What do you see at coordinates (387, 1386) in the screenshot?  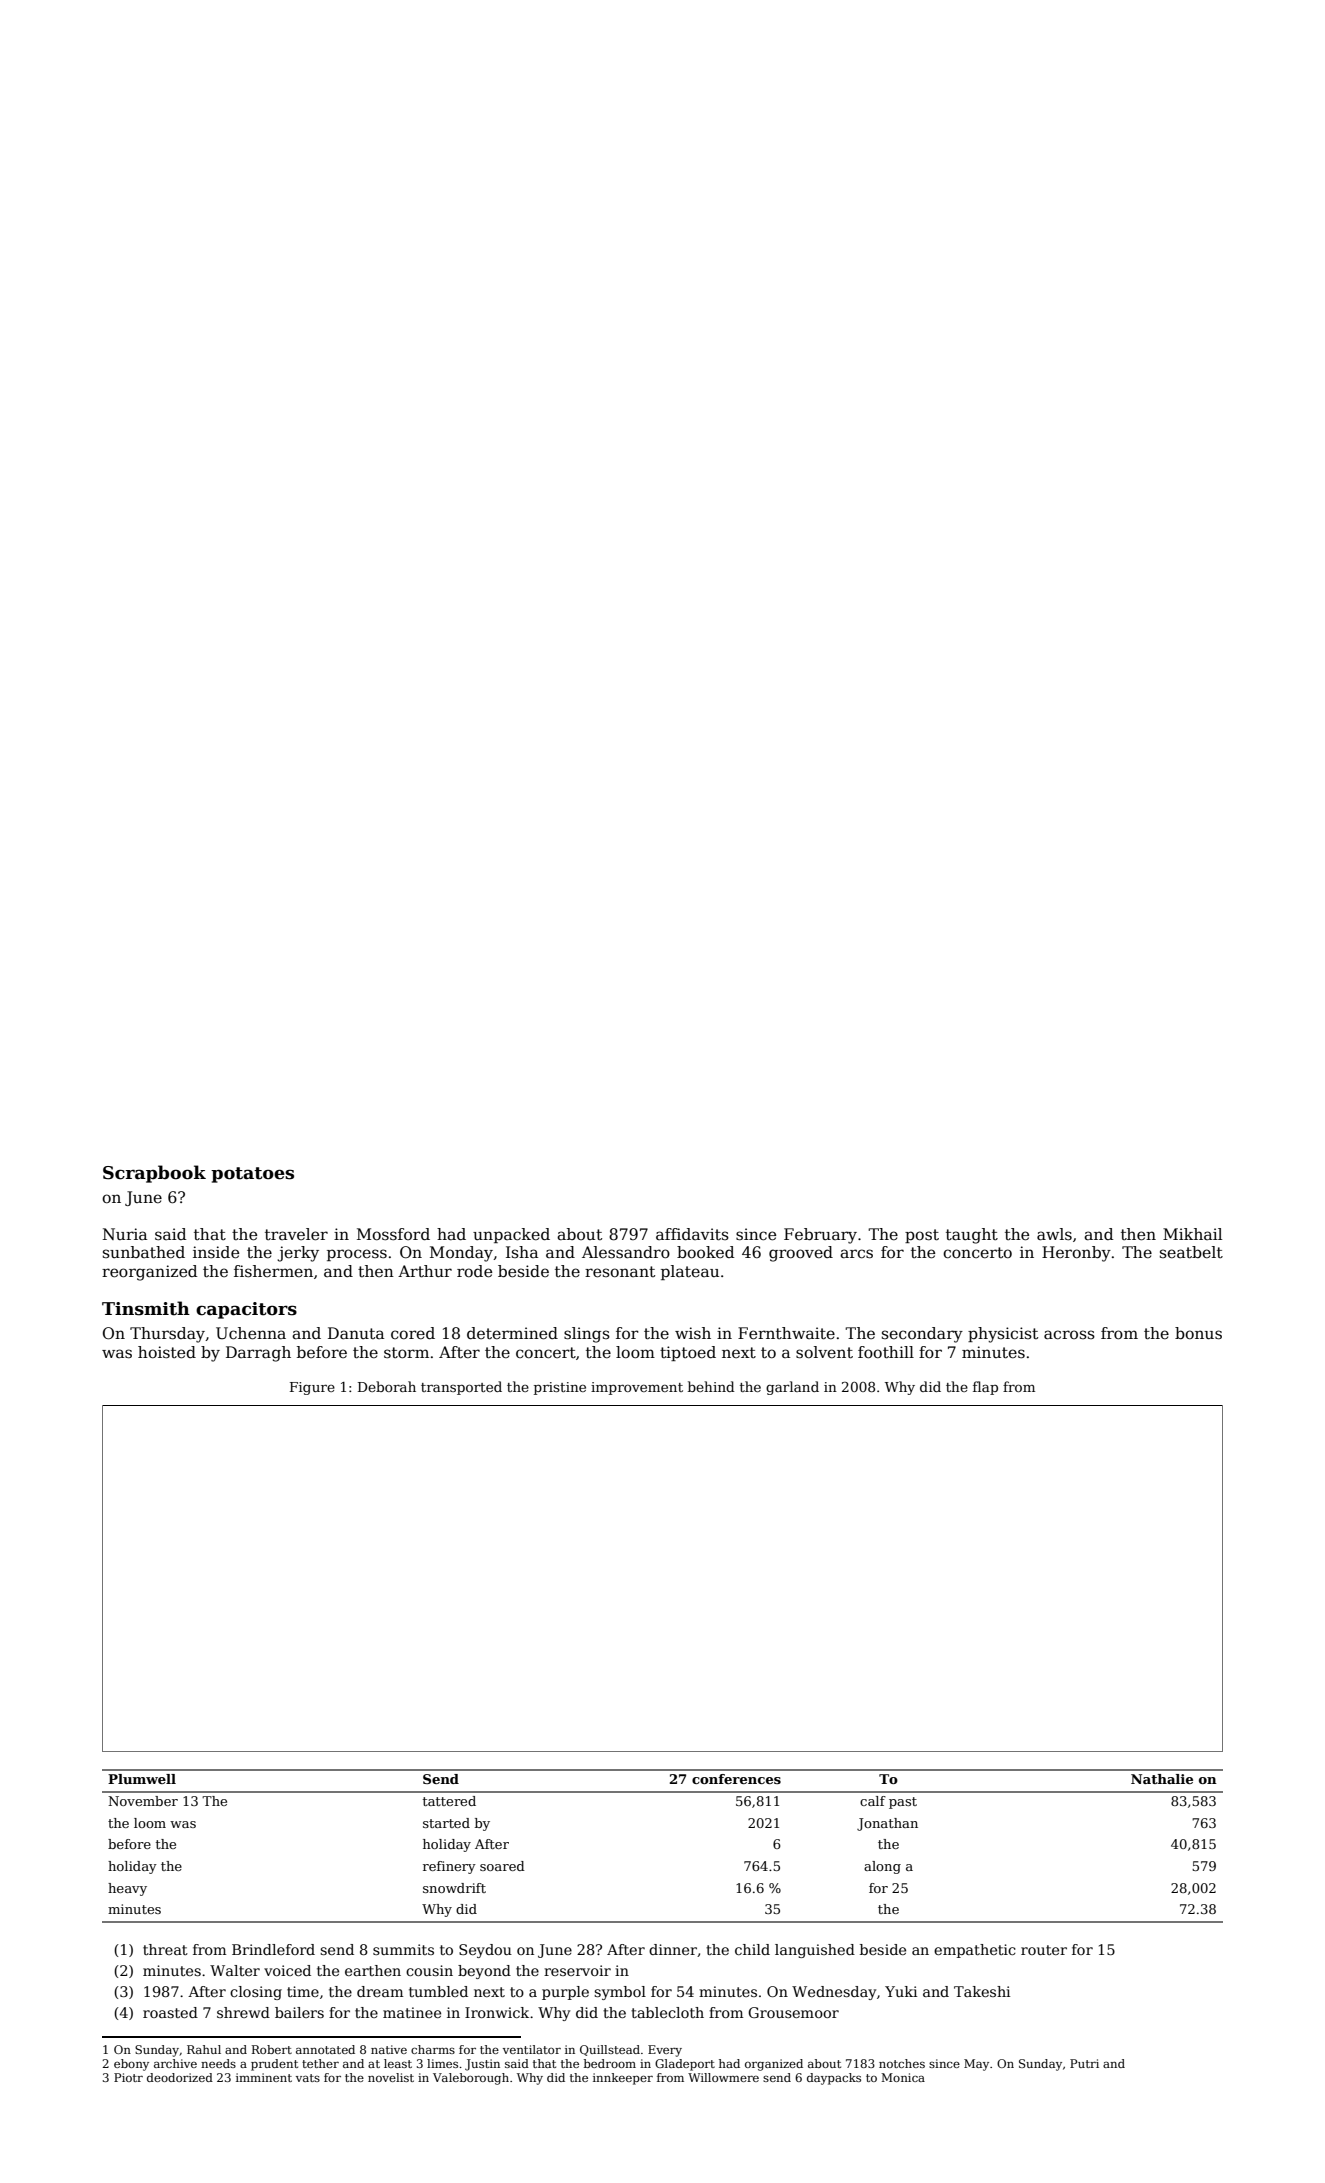 I see `Deborah` at bounding box center [387, 1386].
